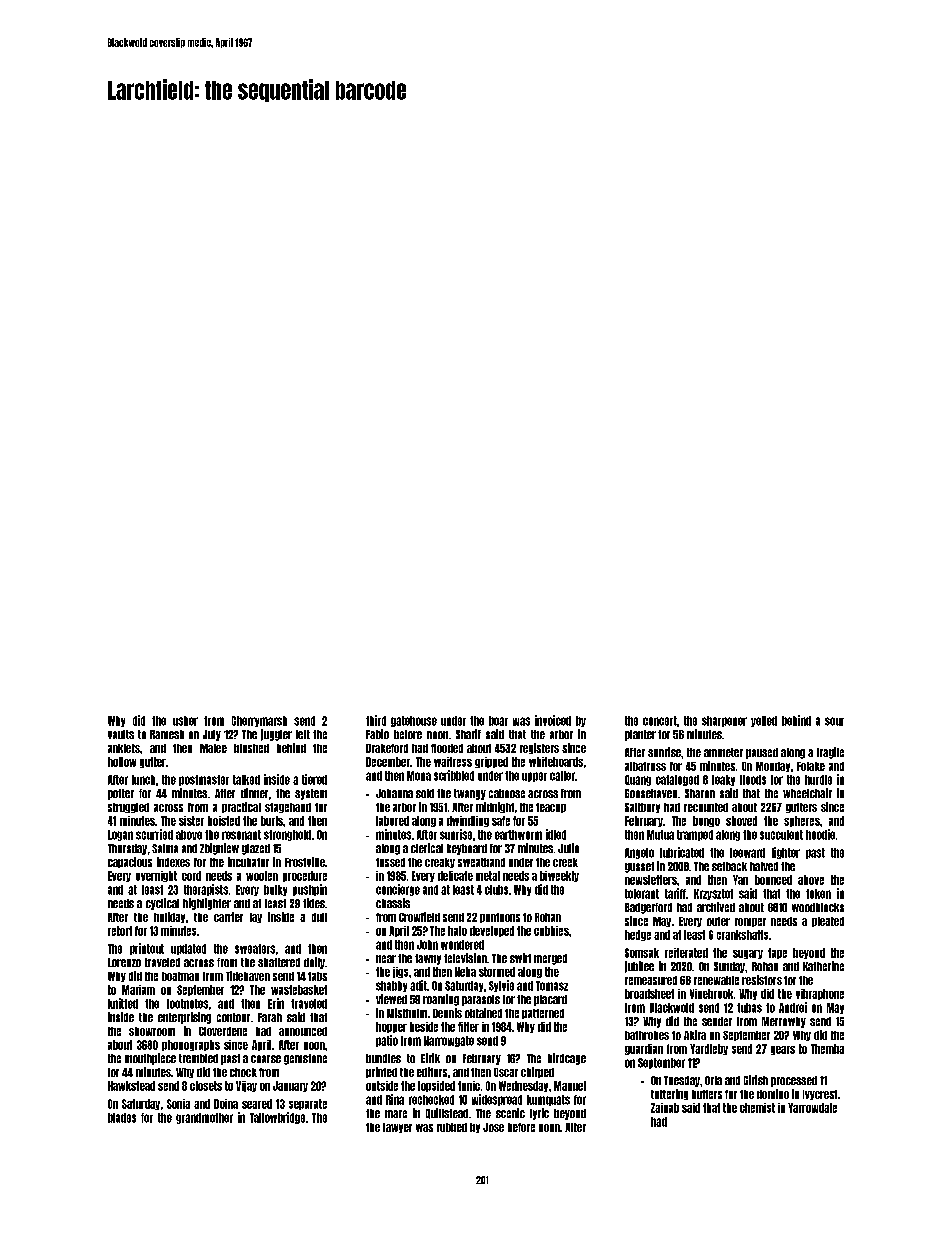 The height and width of the image is (1233, 952). Describe the element at coordinates (127, 849) in the image. I see `Thursday` at that location.
